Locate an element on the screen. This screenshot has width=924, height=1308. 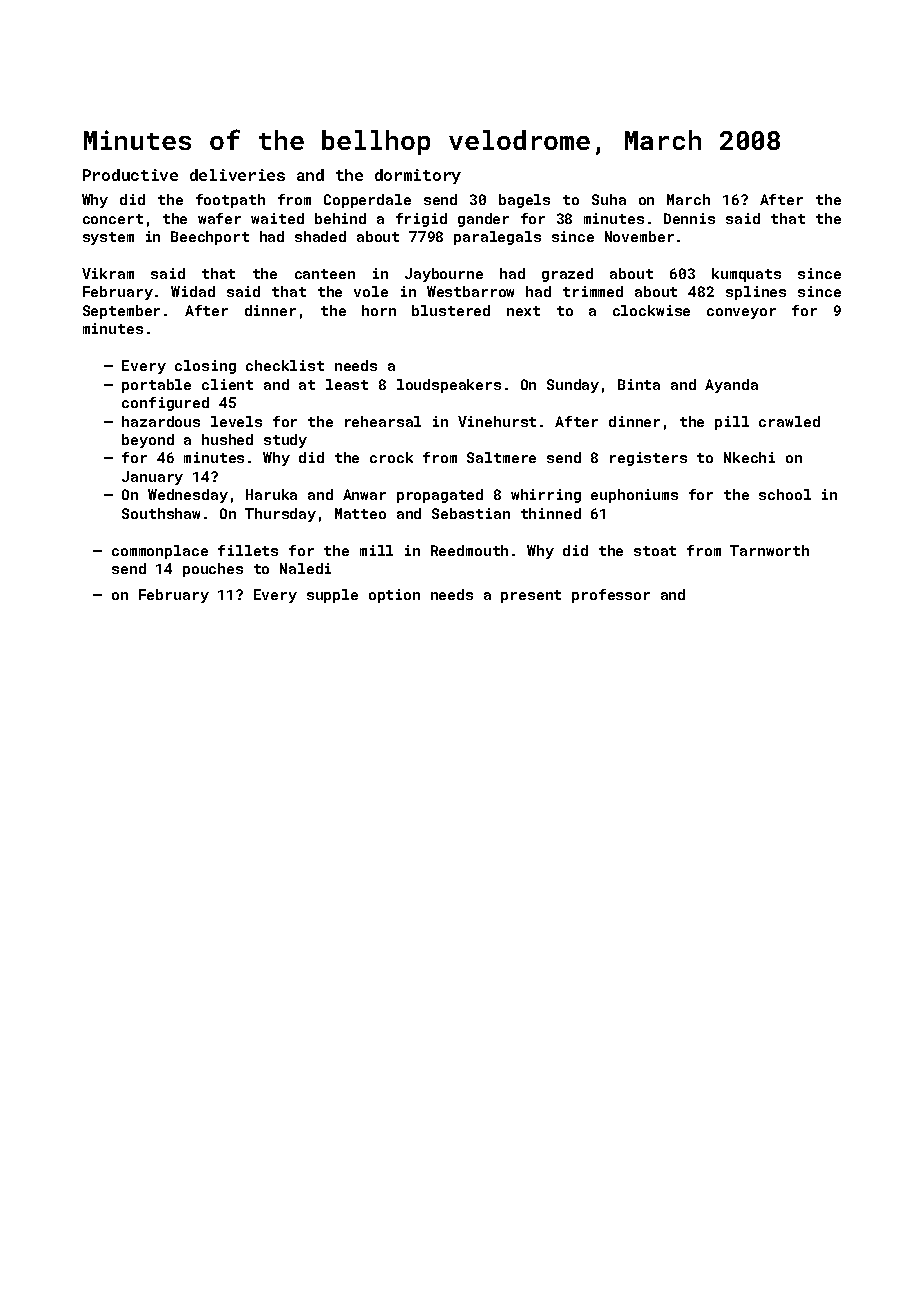
Naledi is located at coordinates (305, 568).
